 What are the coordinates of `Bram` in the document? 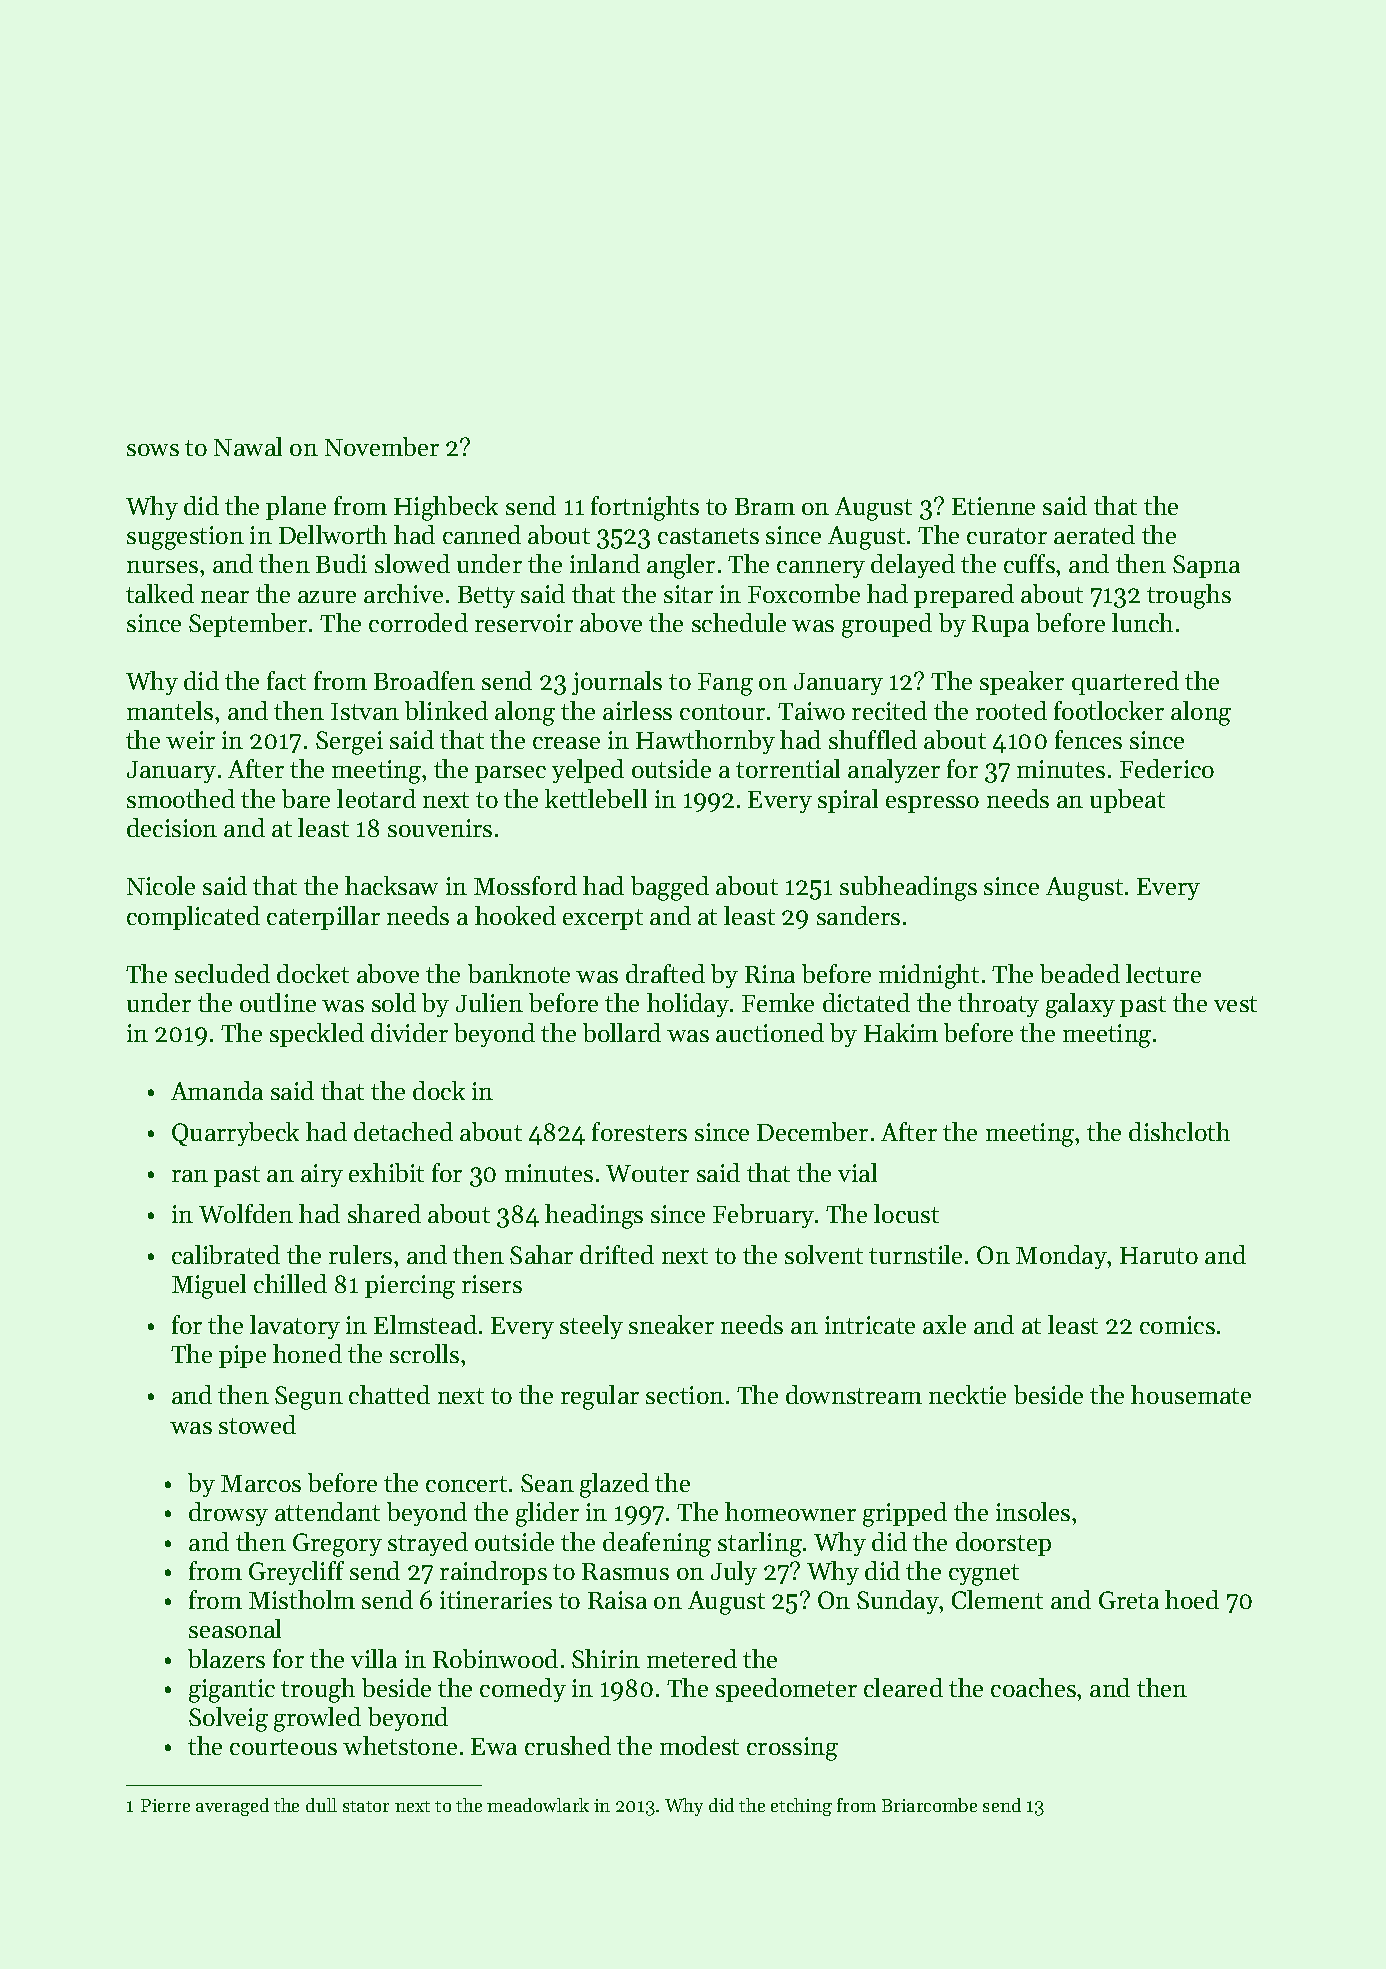 It's located at (765, 506).
